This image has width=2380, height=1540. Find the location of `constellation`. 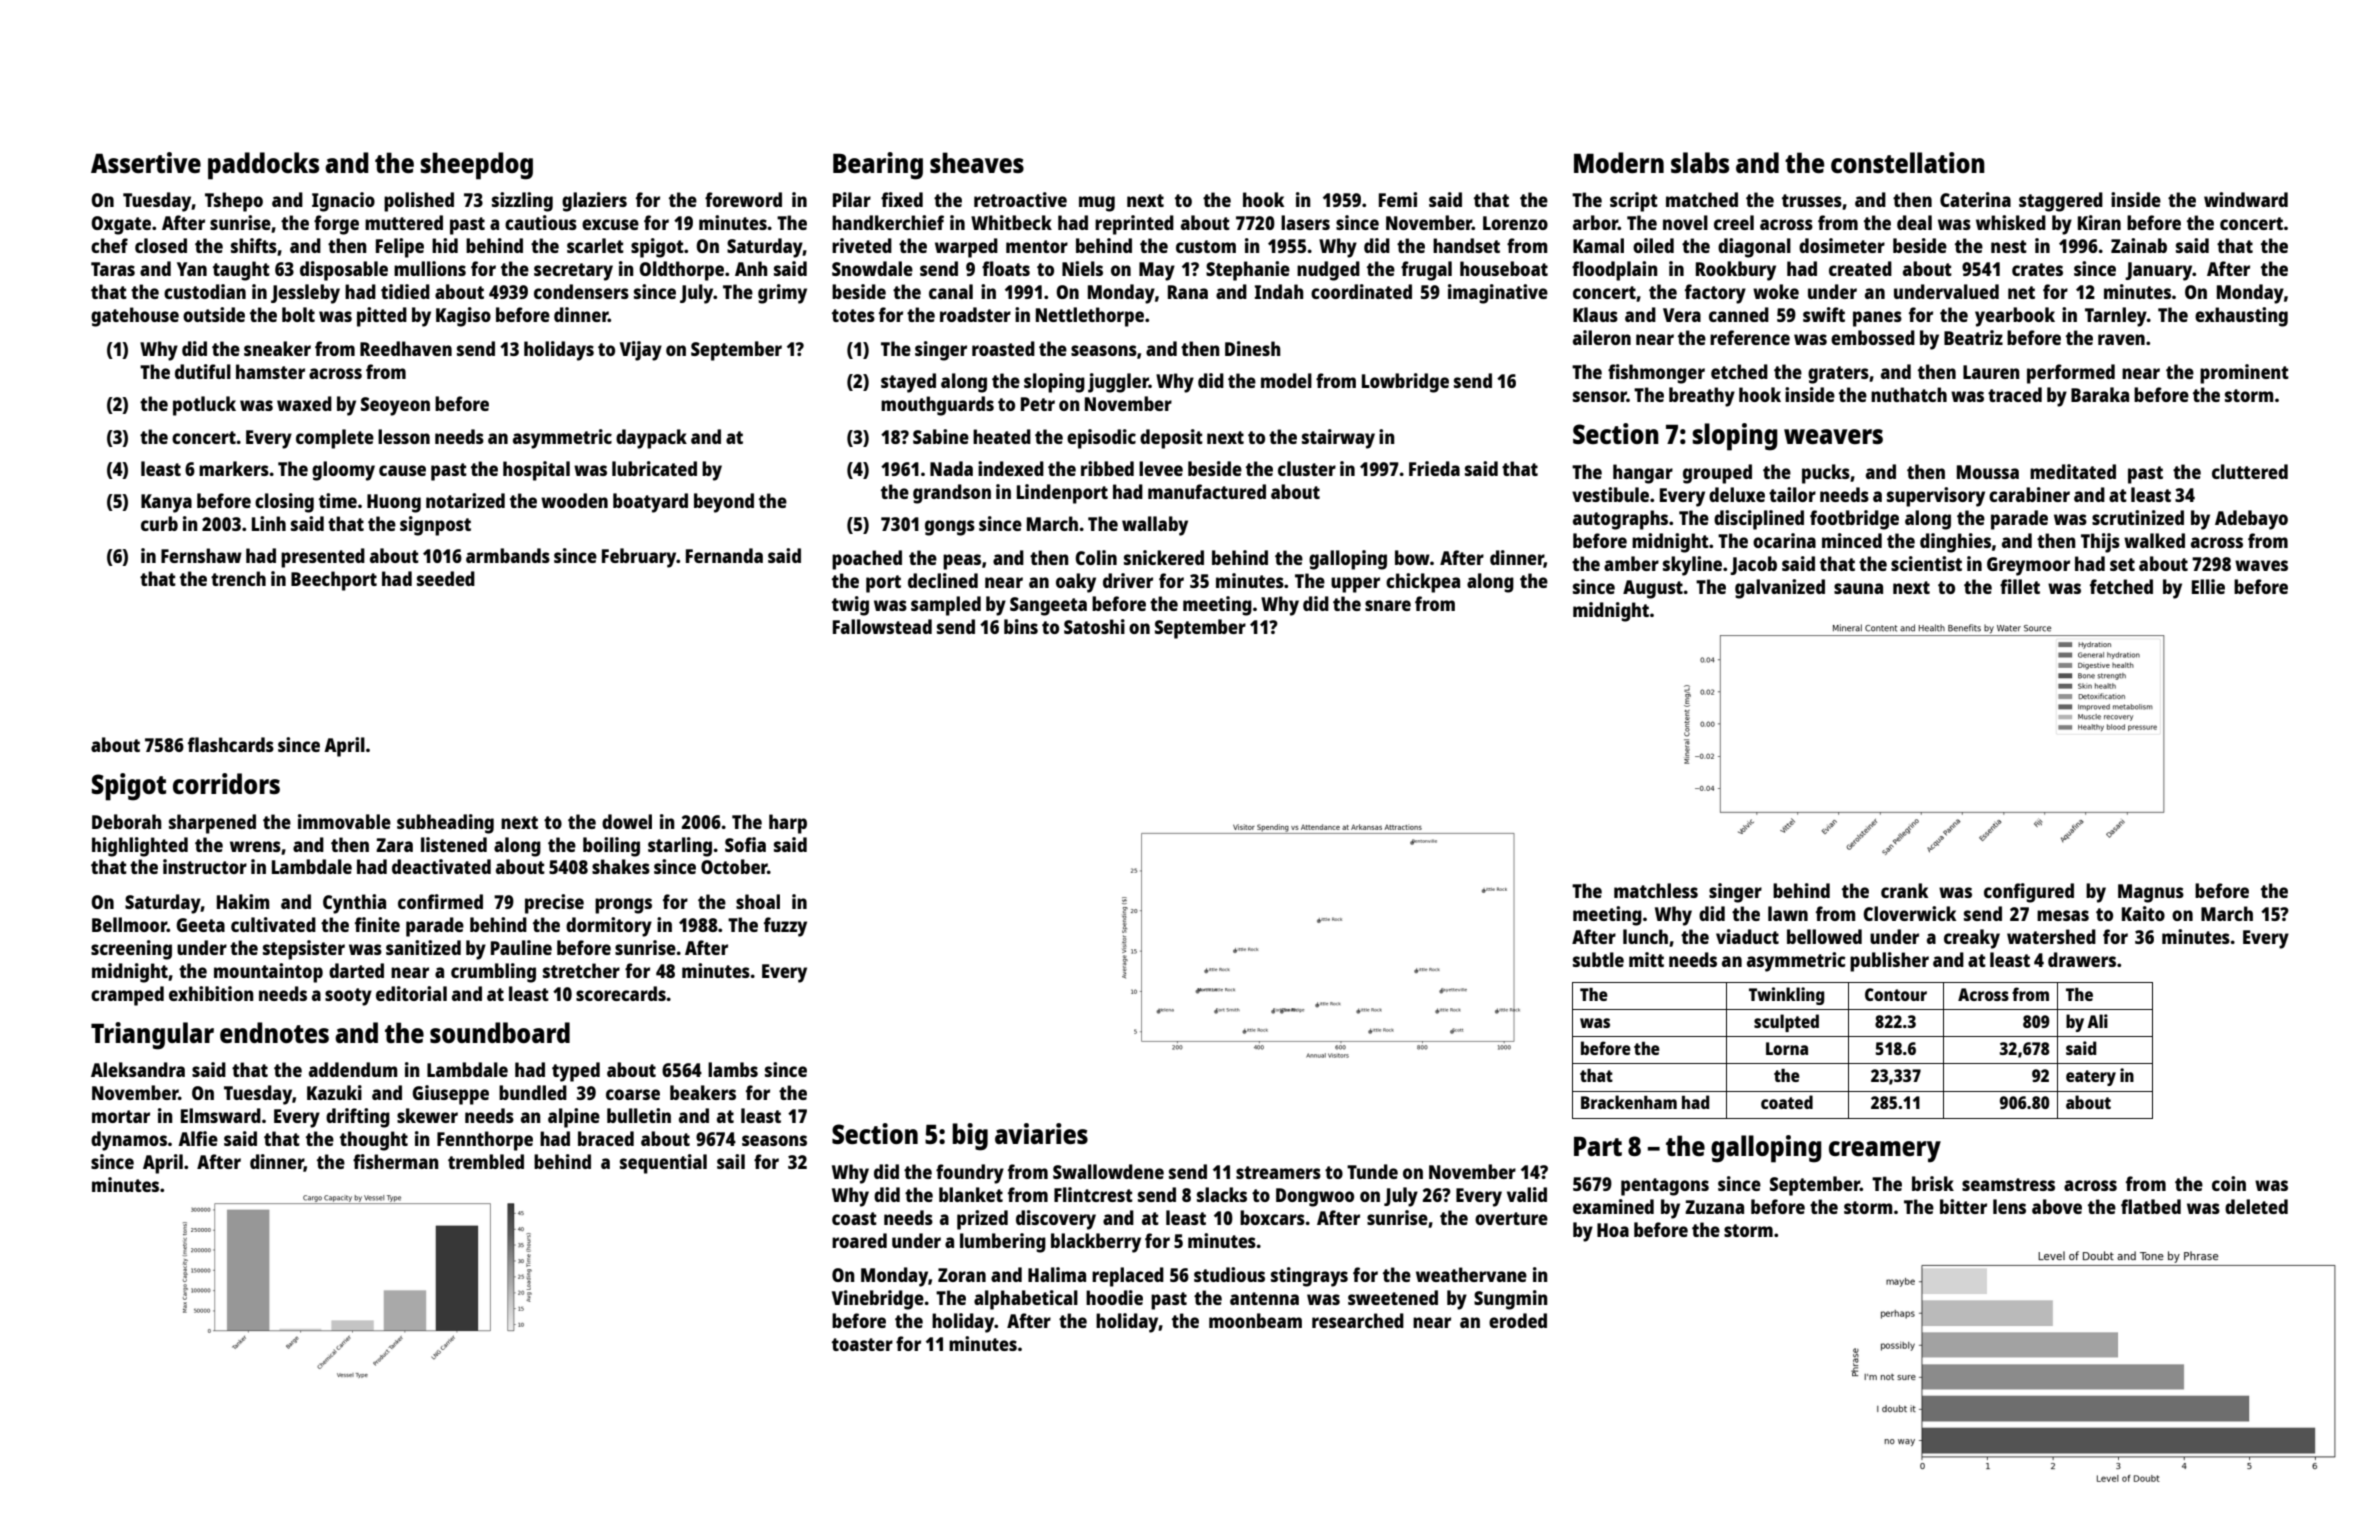

constellation is located at coordinates (1908, 162).
